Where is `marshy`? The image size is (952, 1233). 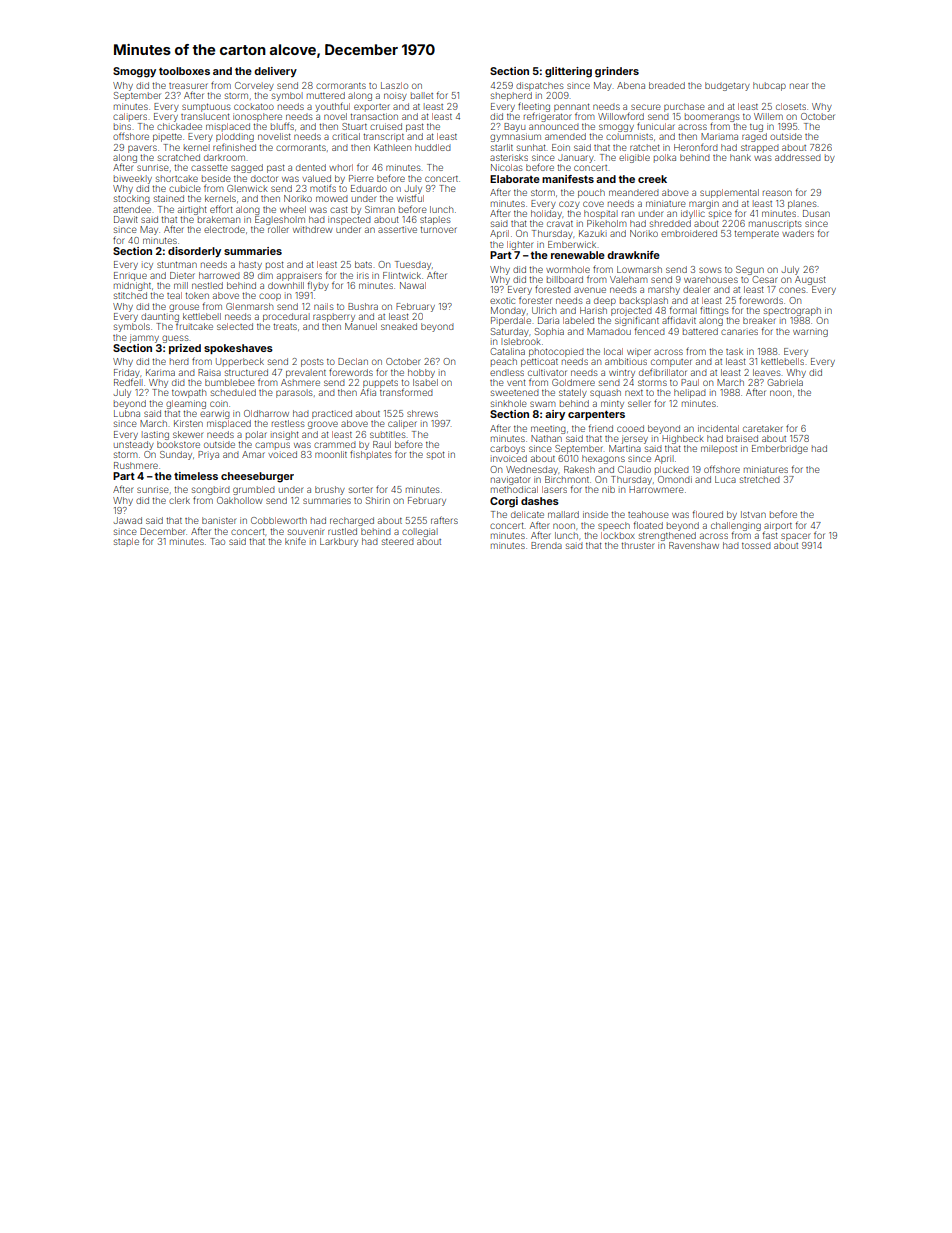 marshy is located at coordinates (664, 290).
